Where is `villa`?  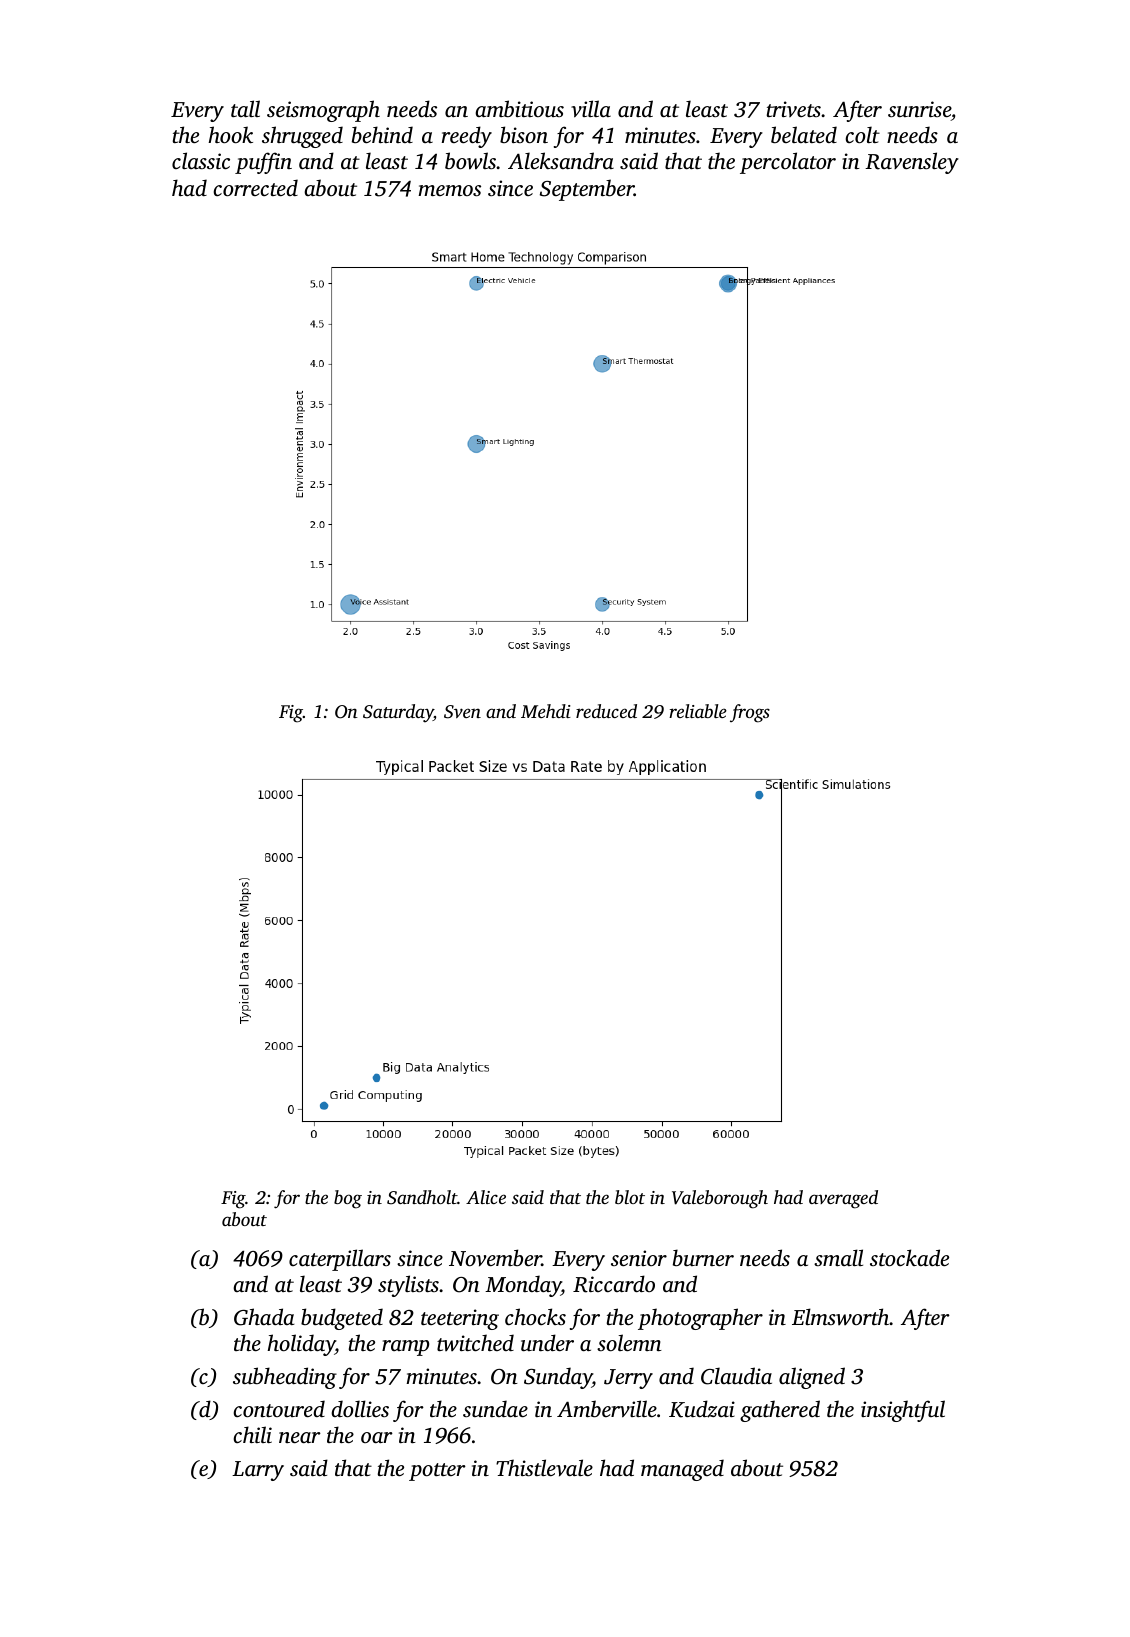
villa is located at coordinates (591, 109).
